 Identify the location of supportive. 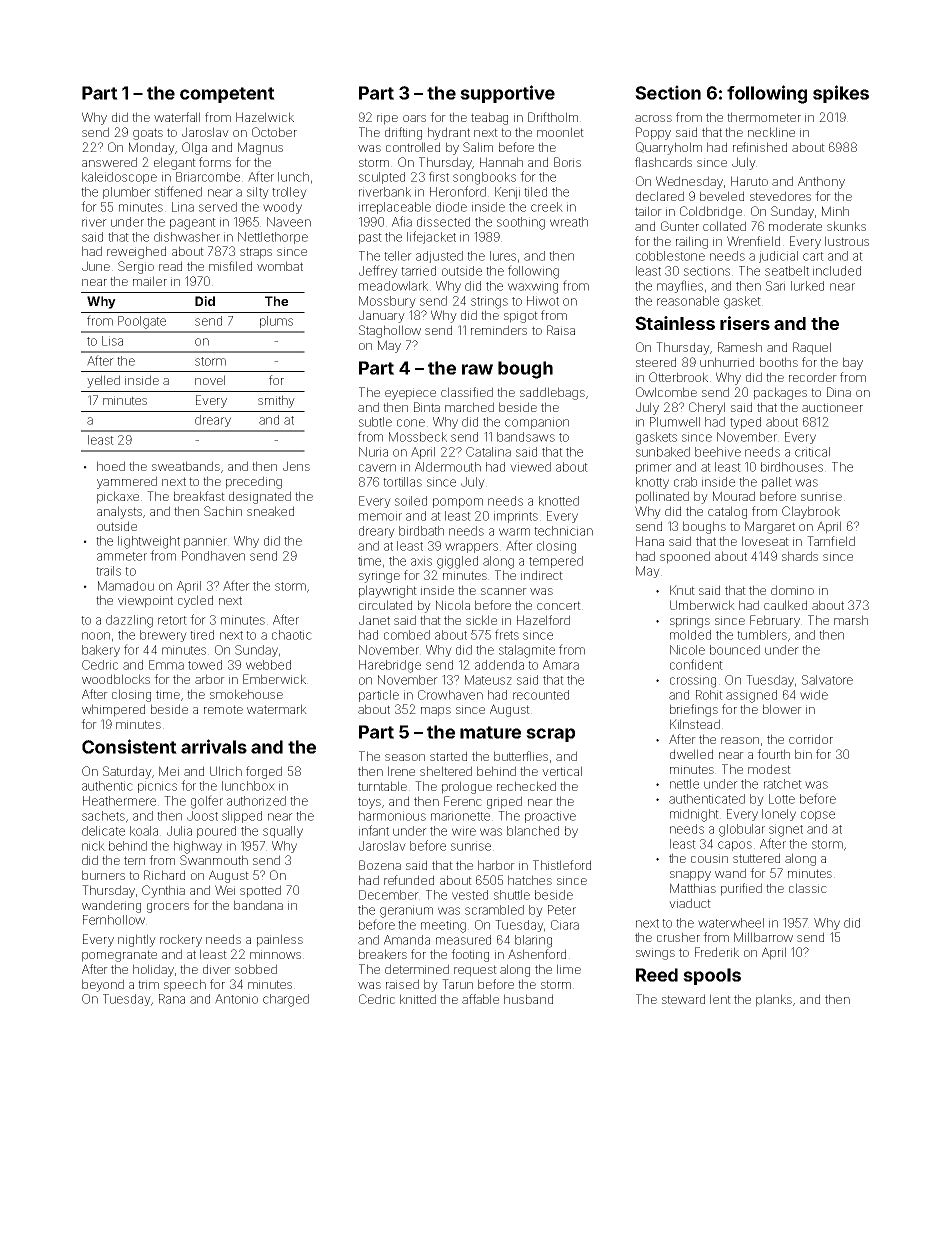
(507, 94).
